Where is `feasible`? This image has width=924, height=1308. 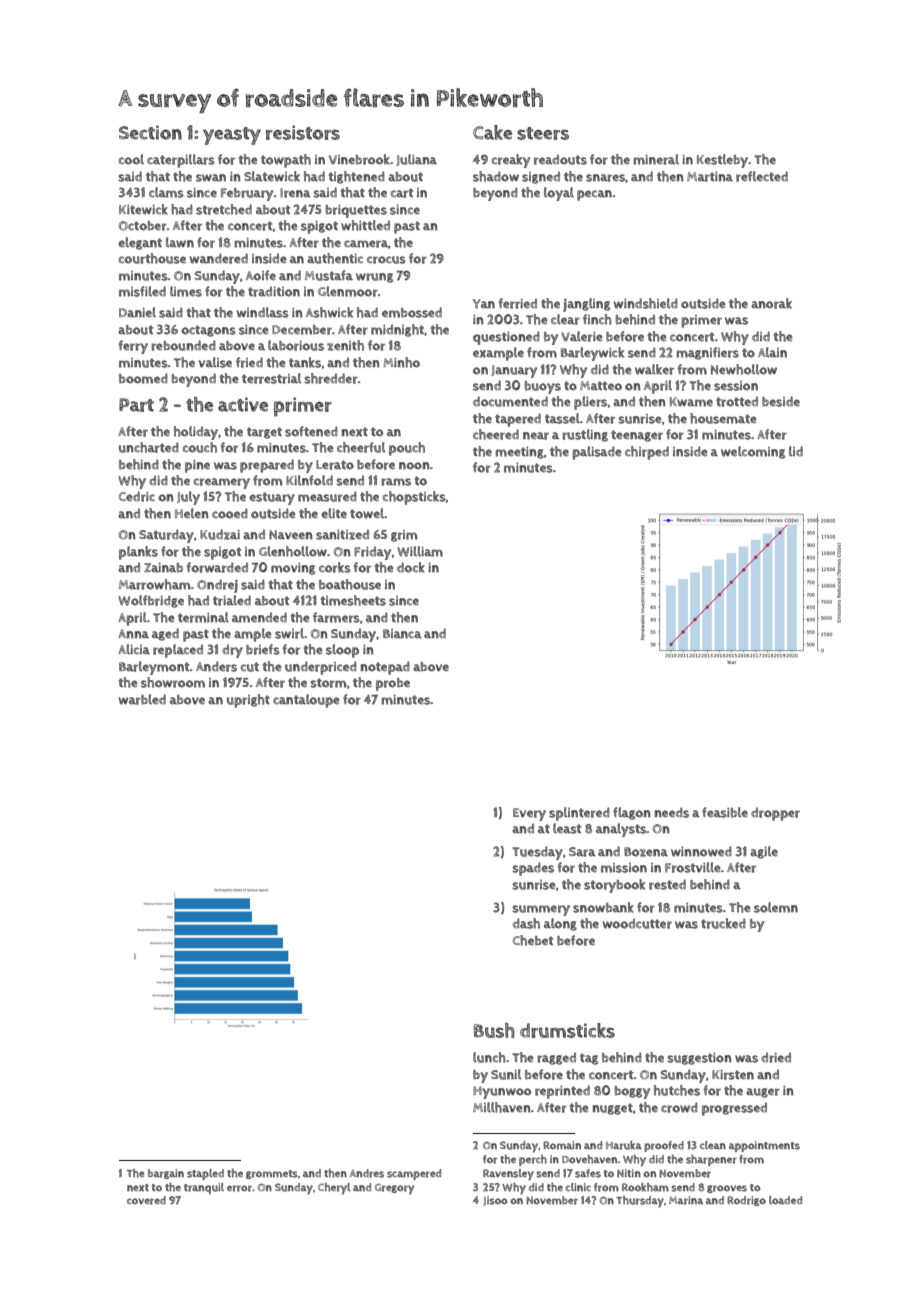
feasible is located at coordinates (725, 812).
